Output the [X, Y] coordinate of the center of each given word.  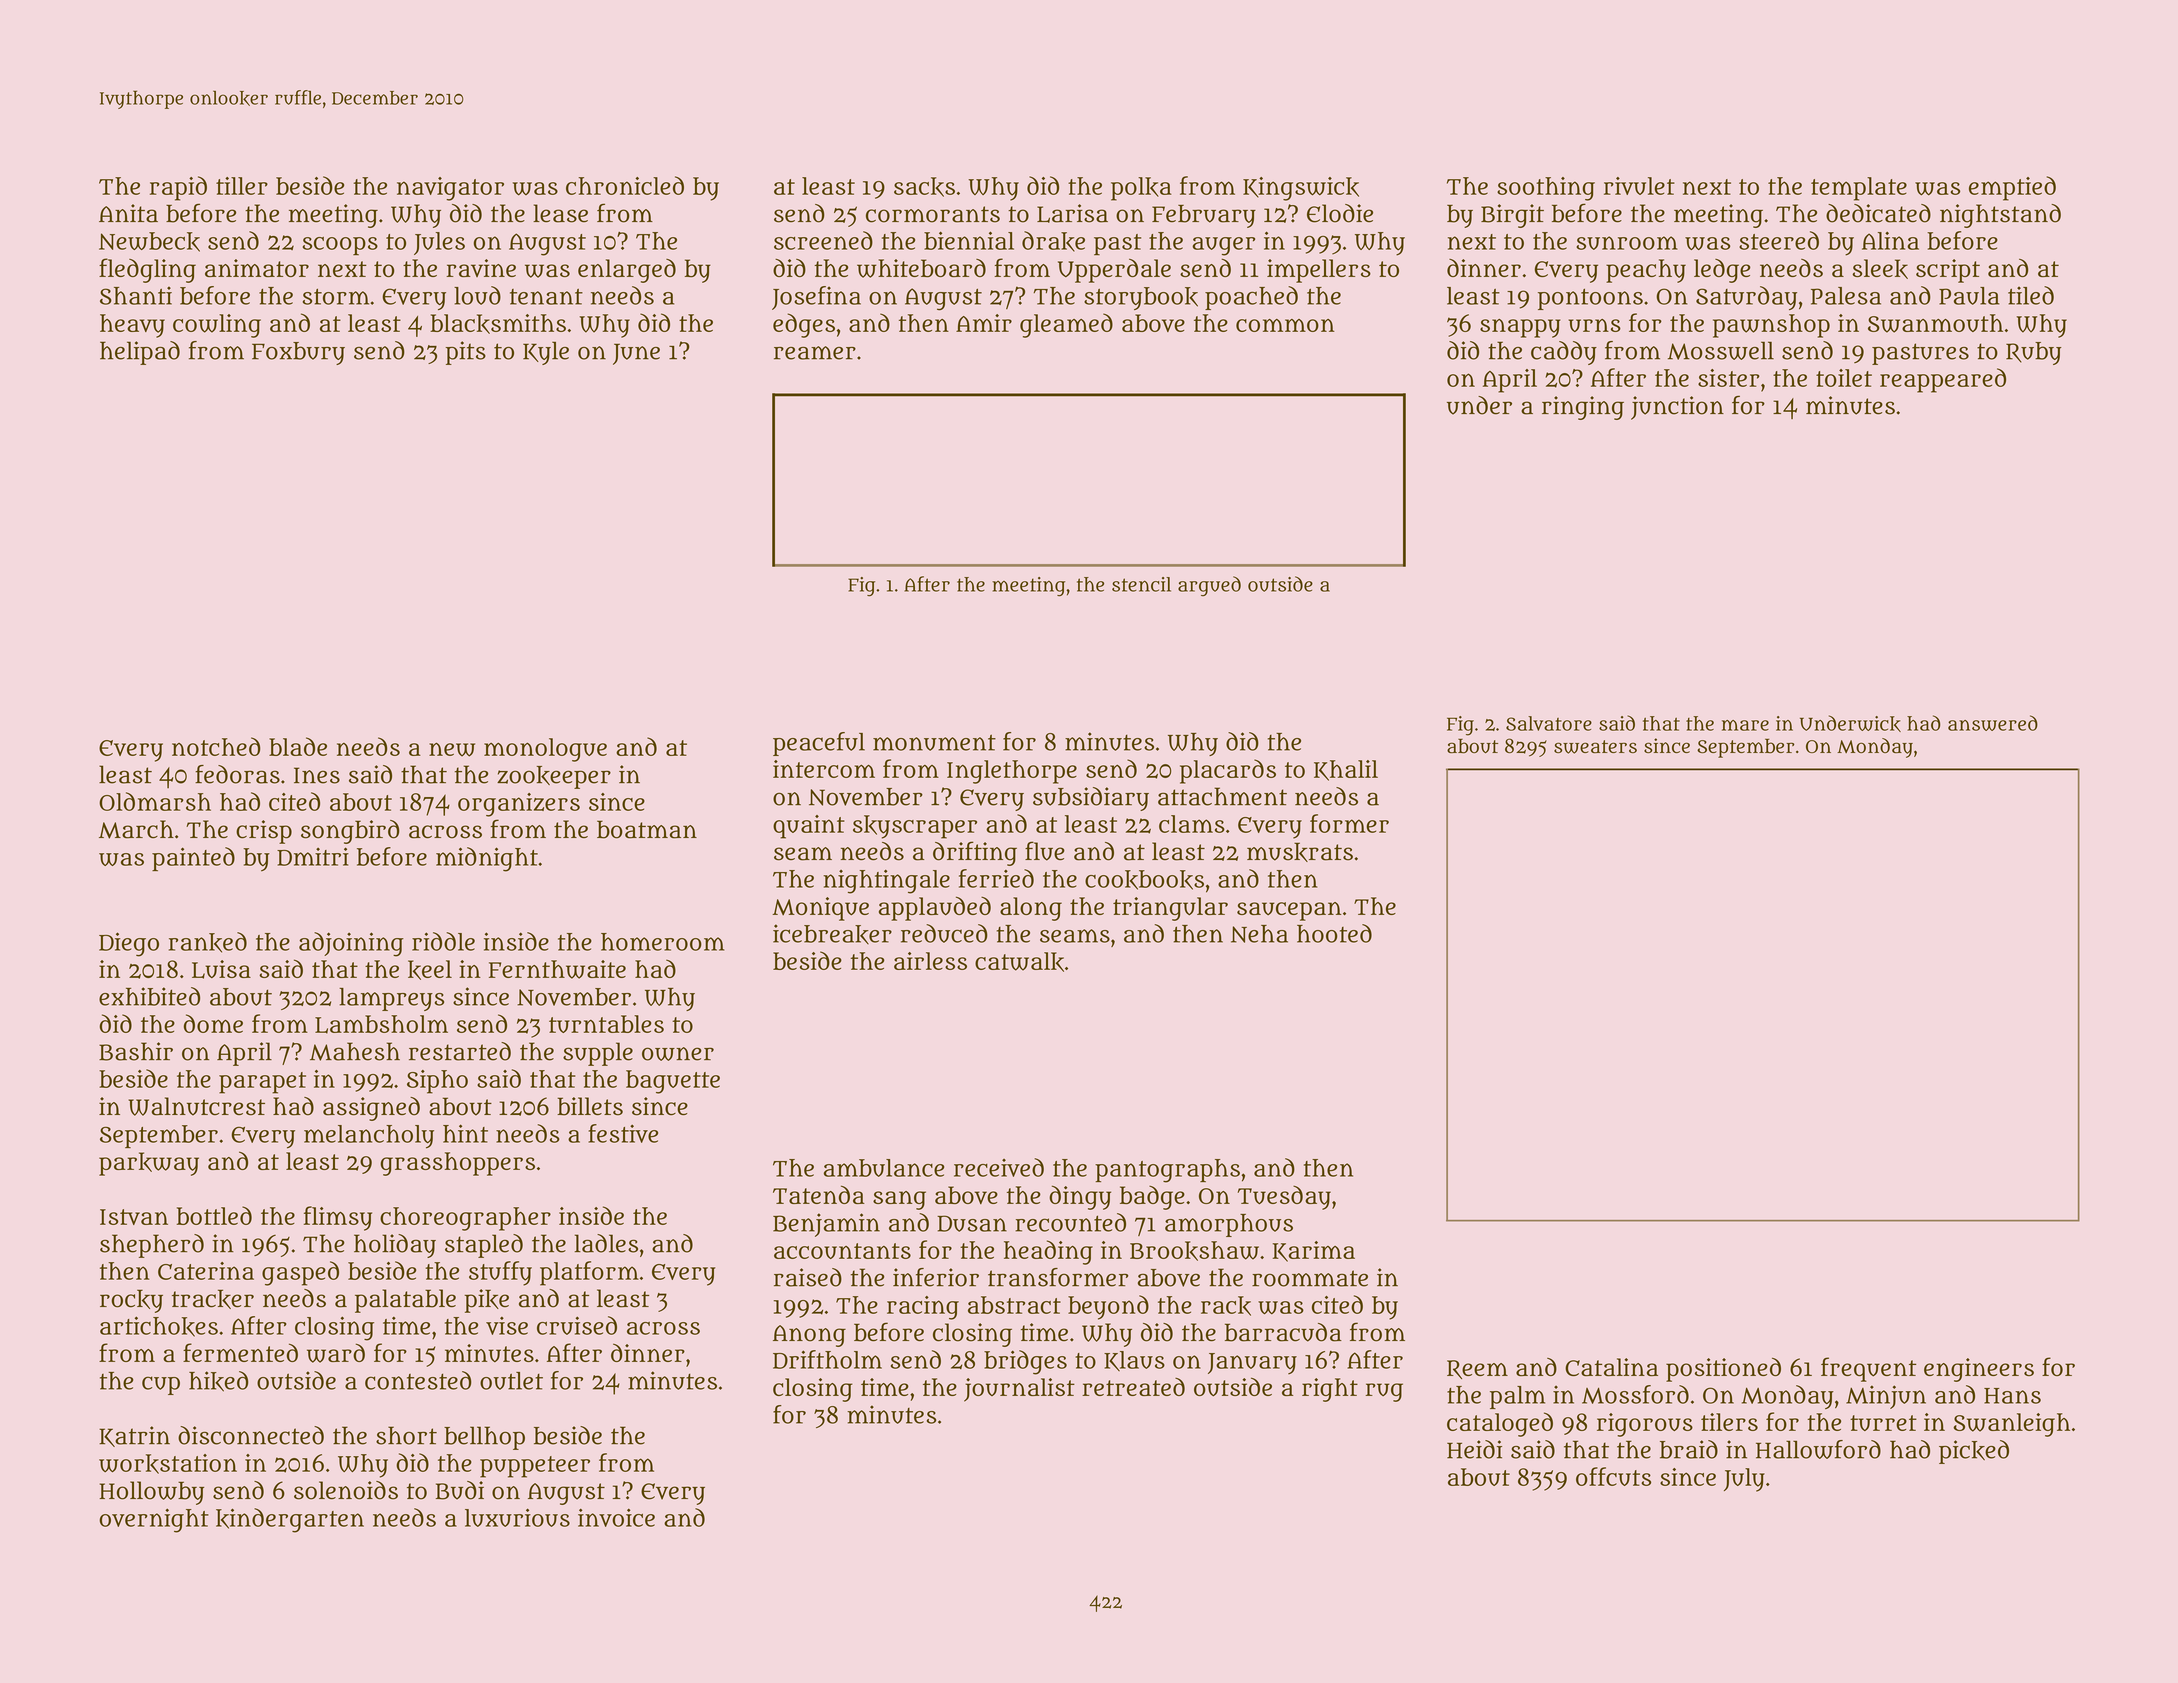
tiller [242, 186]
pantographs [1167, 1171]
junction [1677, 408]
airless [930, 961]
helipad [140, 353]
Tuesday [1284, 1198]
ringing [1583, 408]
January [1252, 1363]
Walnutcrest [196, 1106]
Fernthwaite [557, 969]
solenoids [346, 1490]
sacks [924, 187]
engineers [1979, 1370]
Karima [1314, 1251]
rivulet [1639, 186]
